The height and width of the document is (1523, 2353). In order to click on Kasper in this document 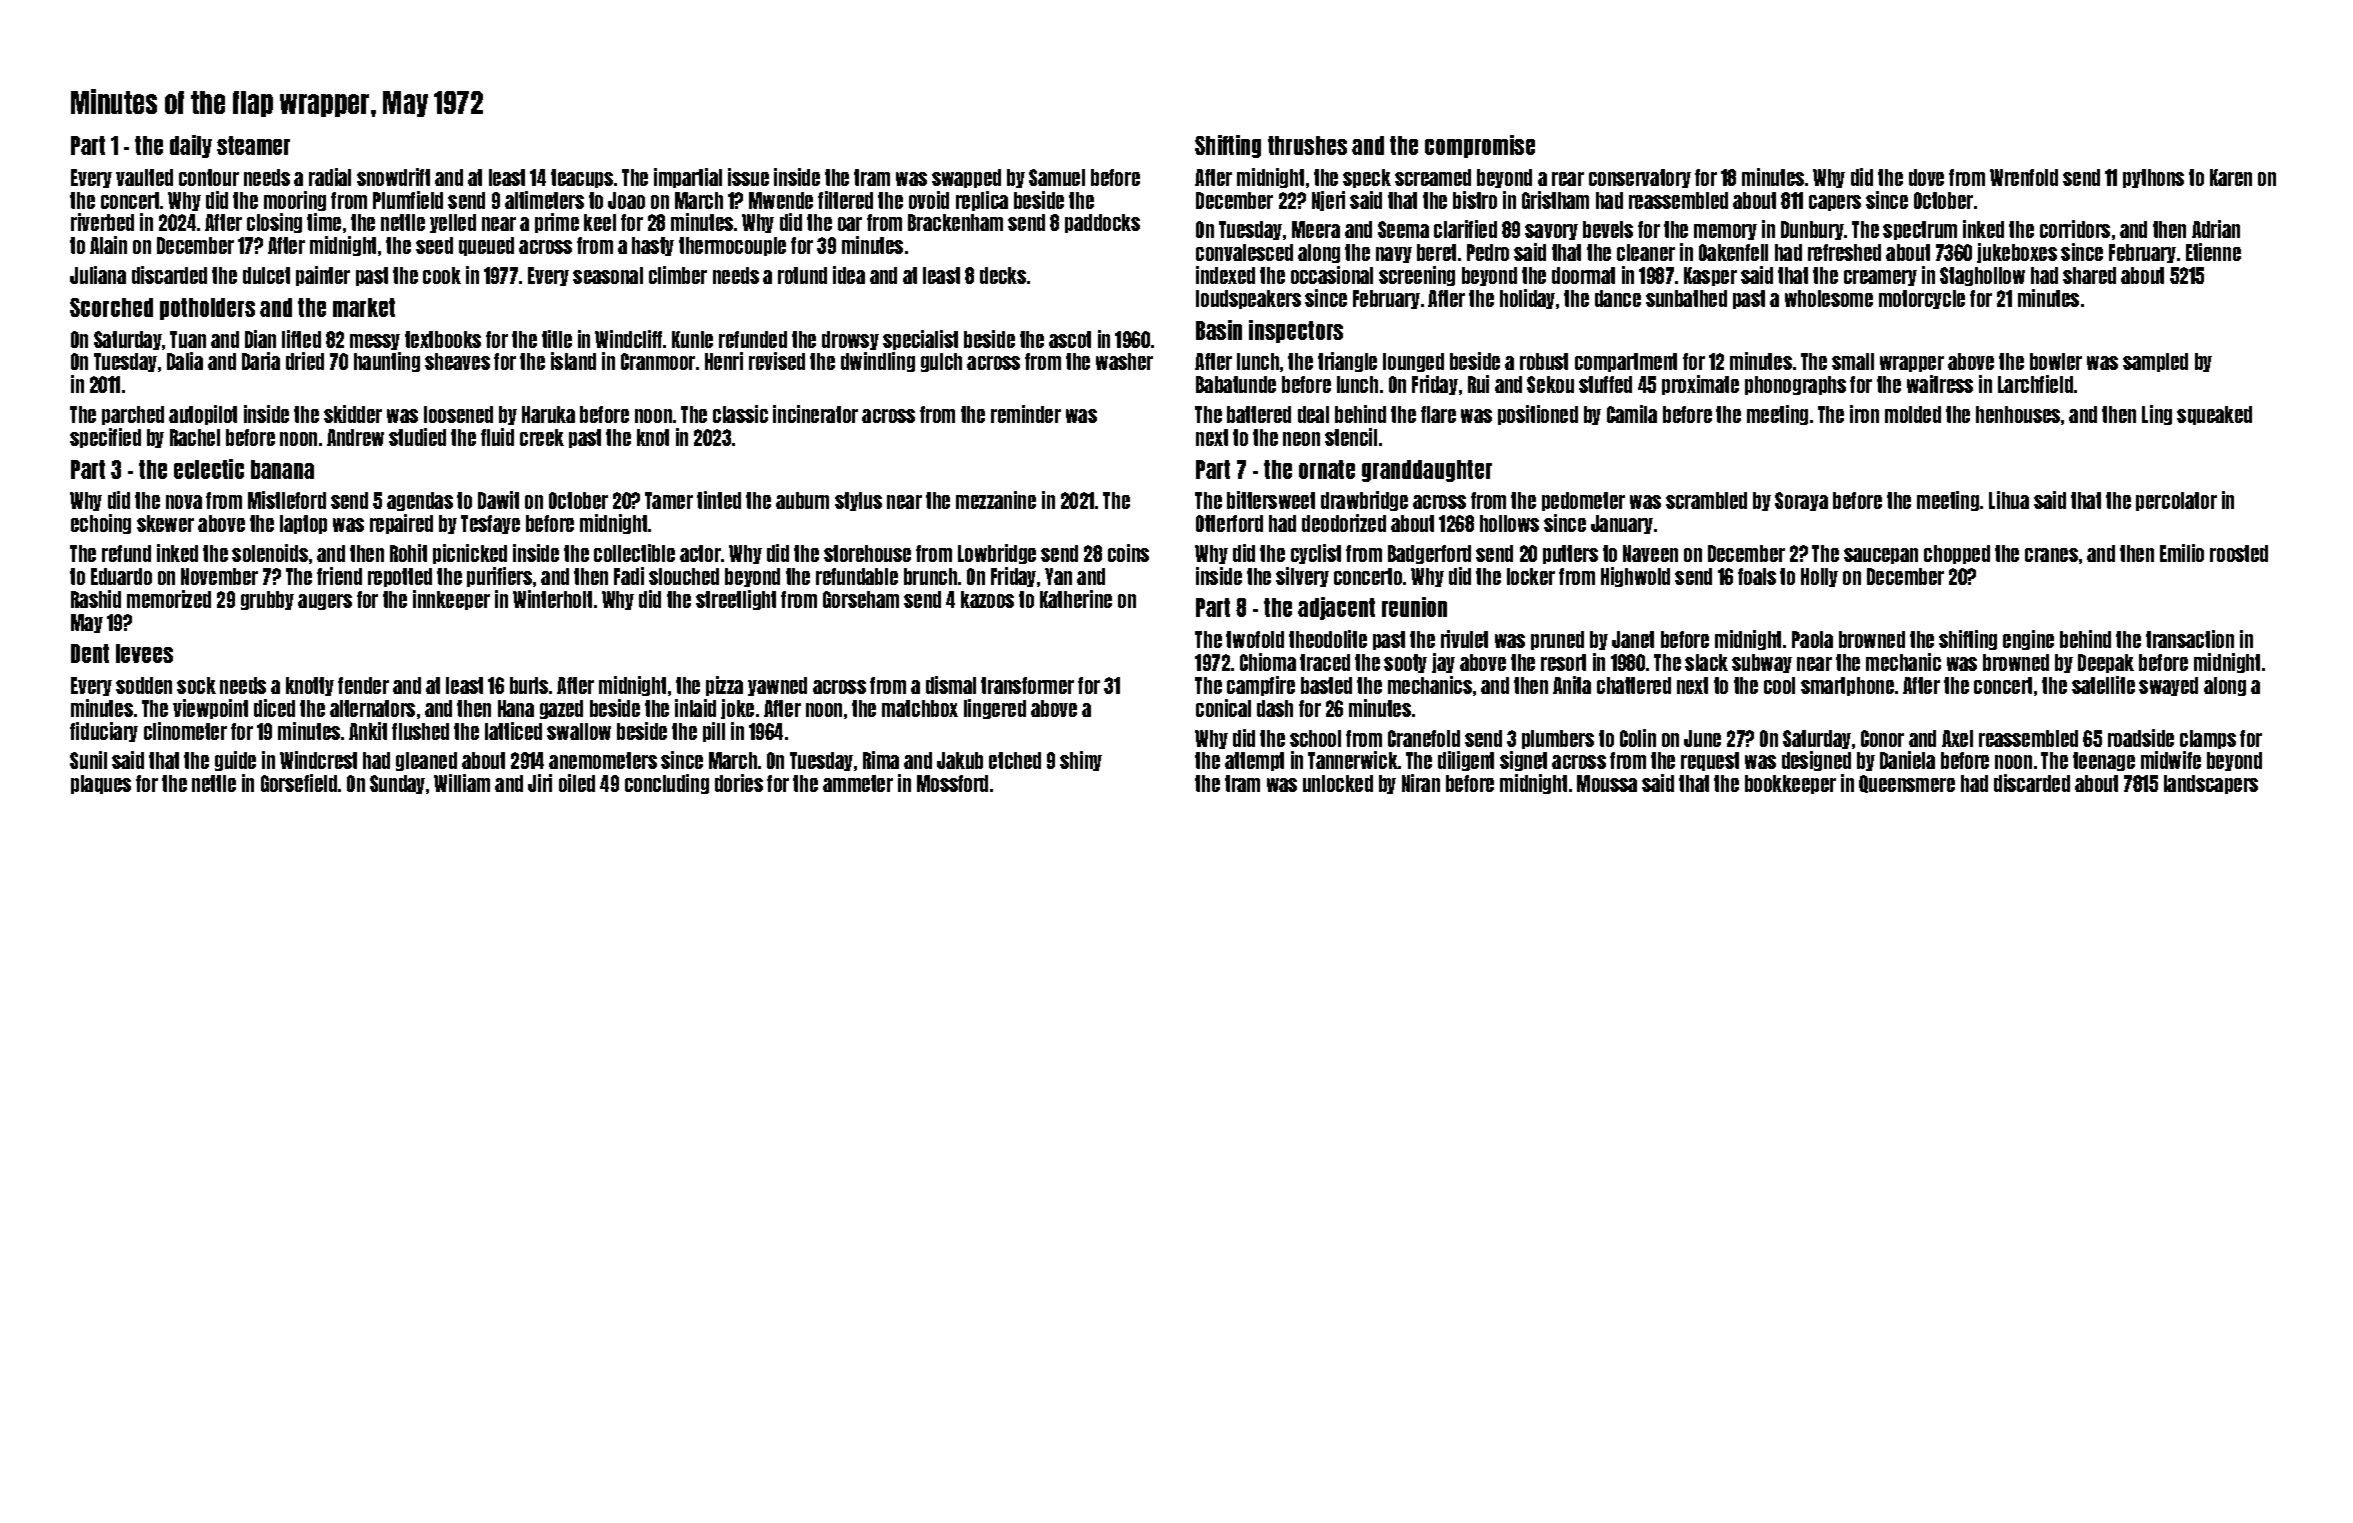, I will do `click(1710, 276)`.
